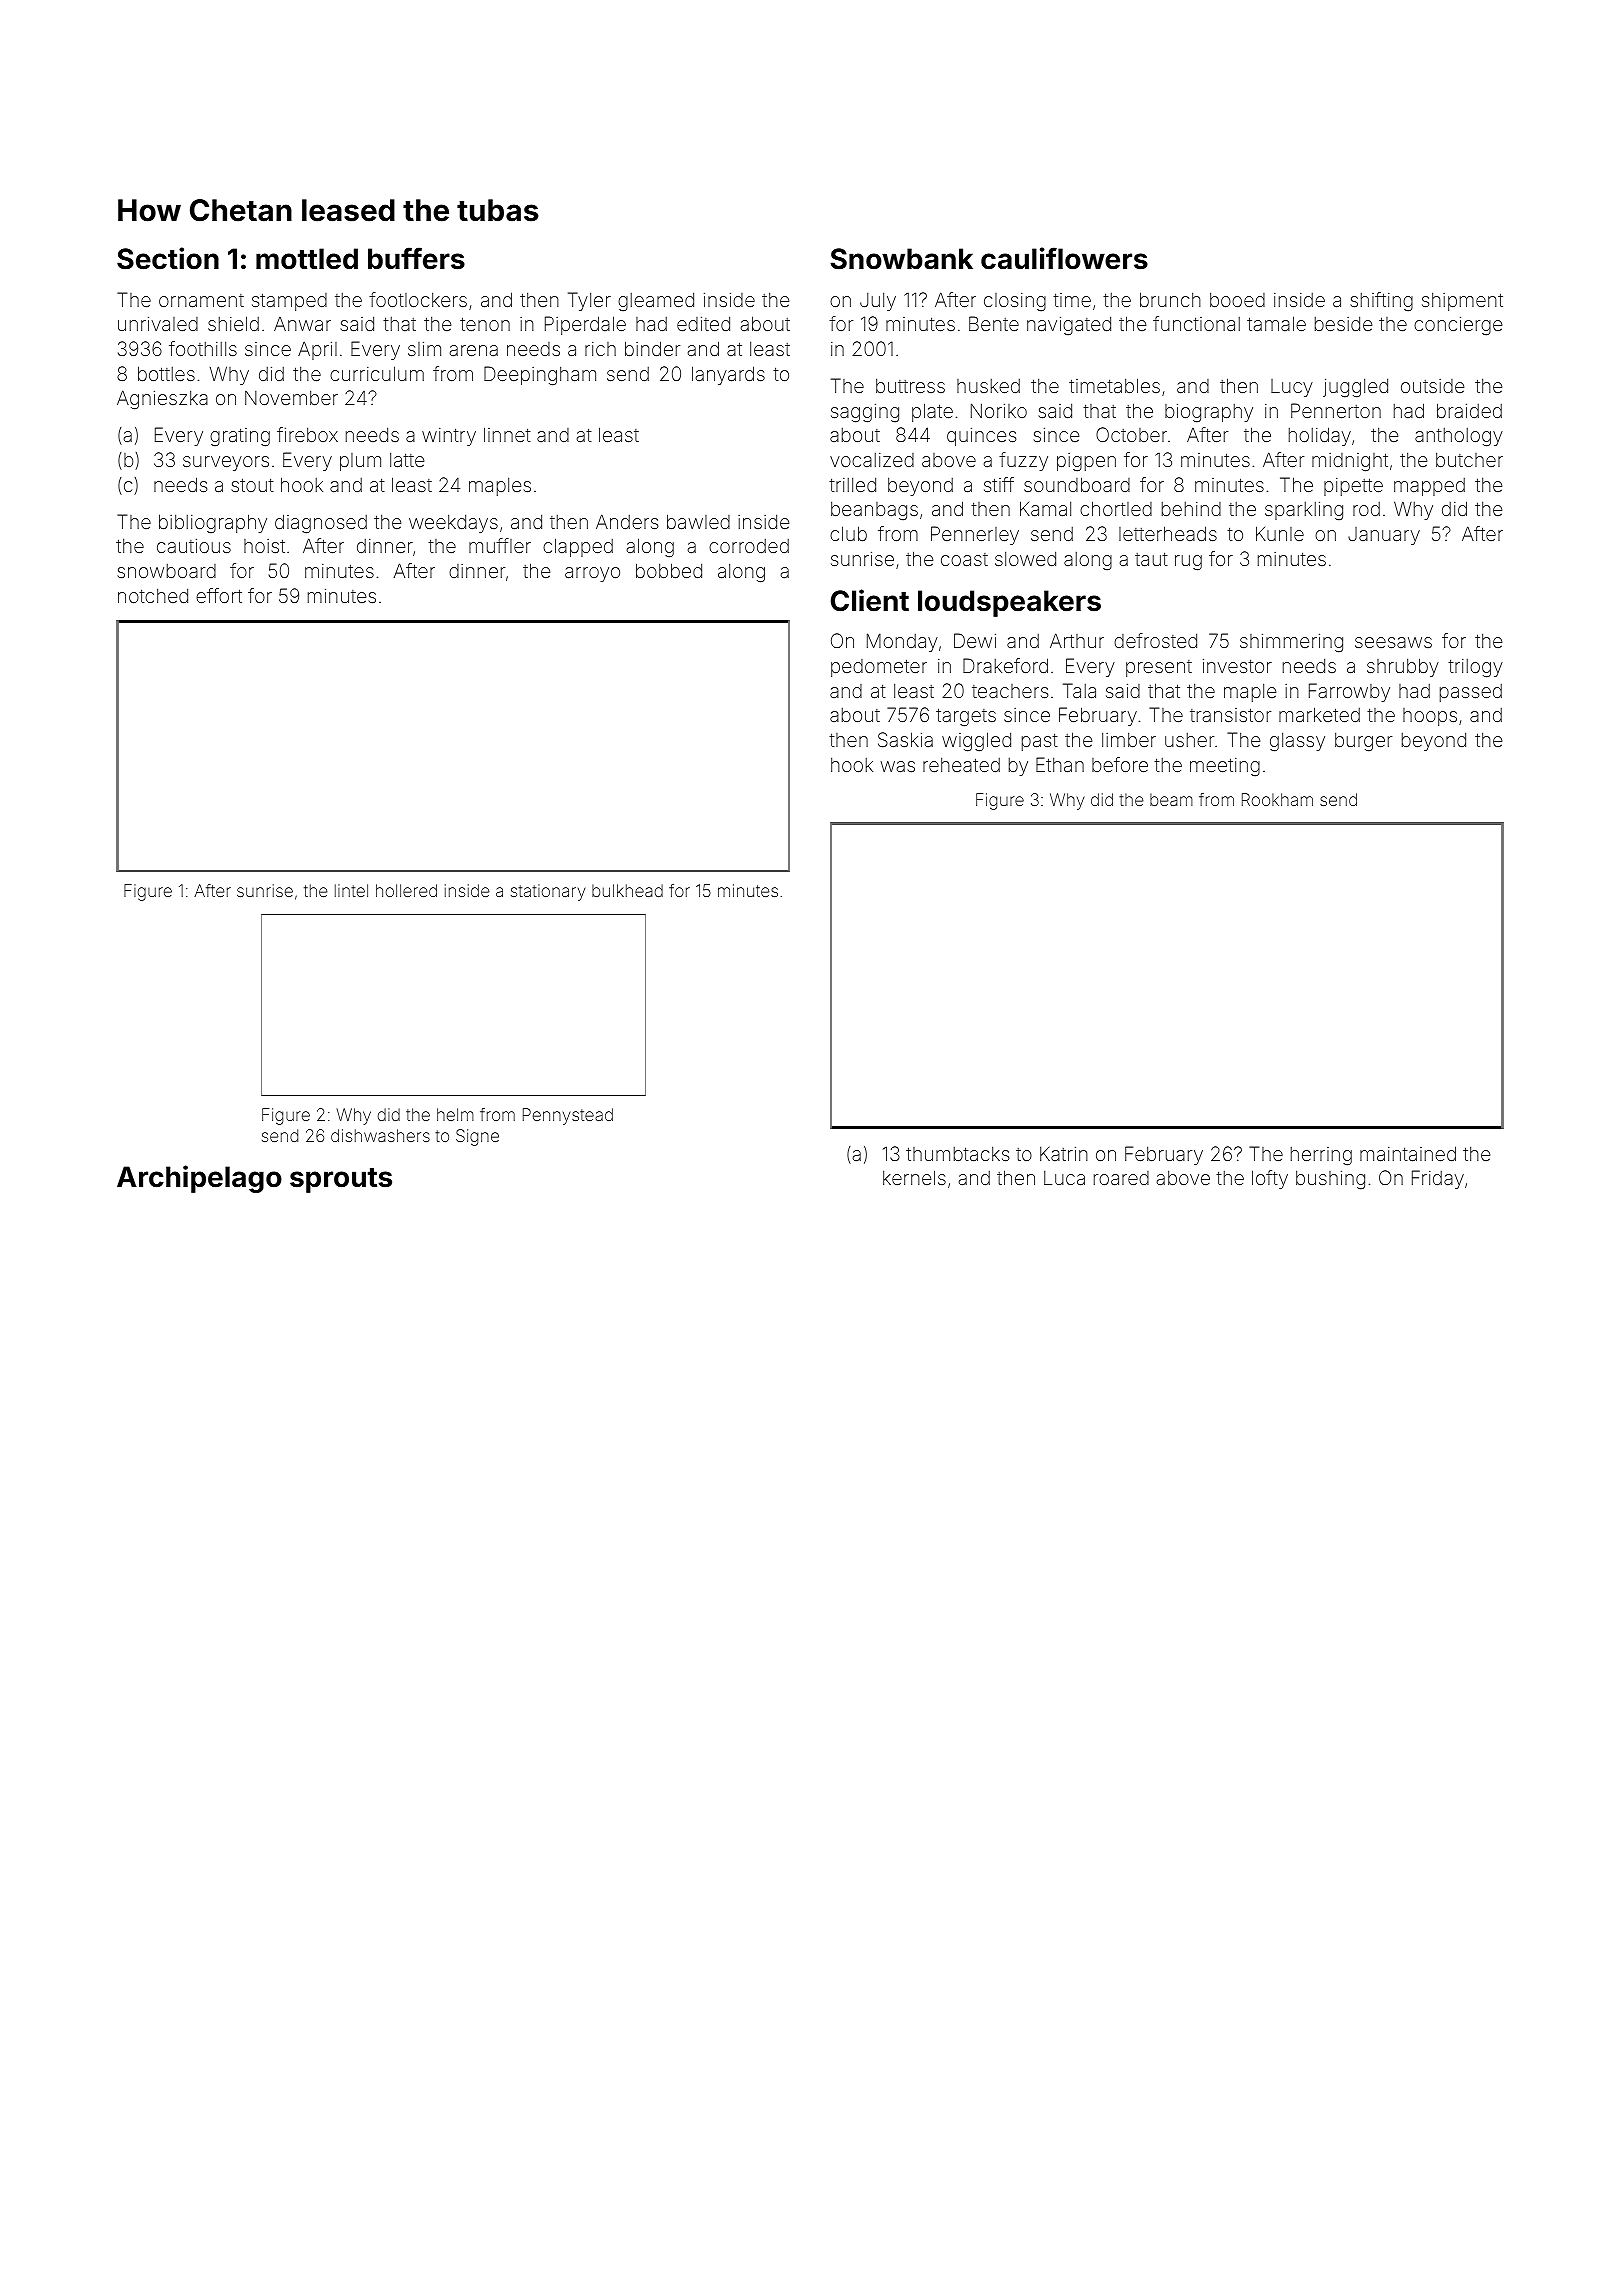 The height and width of the document is (2292, 1620). I want to click on lintel, so click(351, 890).
